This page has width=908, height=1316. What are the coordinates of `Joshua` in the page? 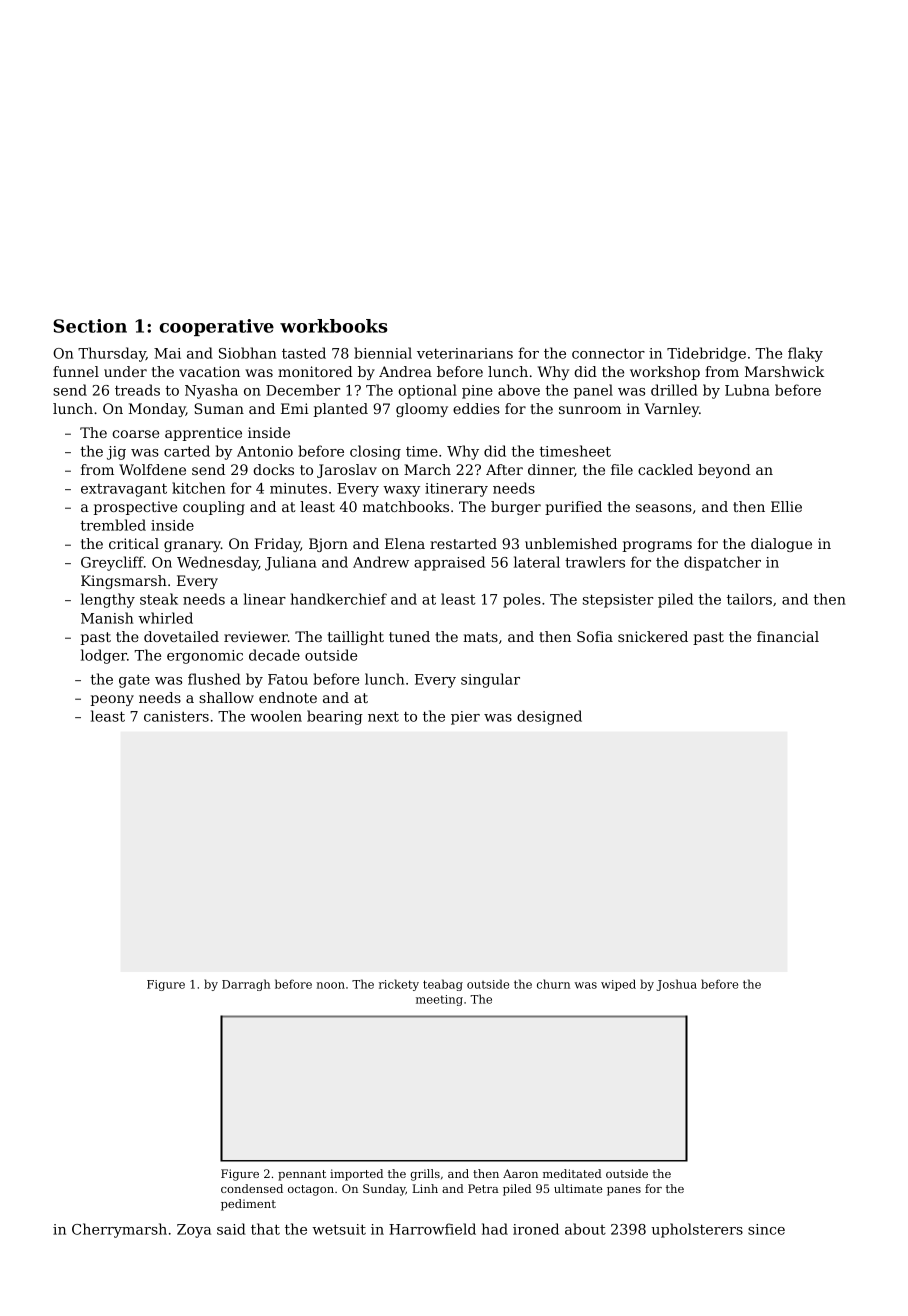 It's located at (676, 985).
